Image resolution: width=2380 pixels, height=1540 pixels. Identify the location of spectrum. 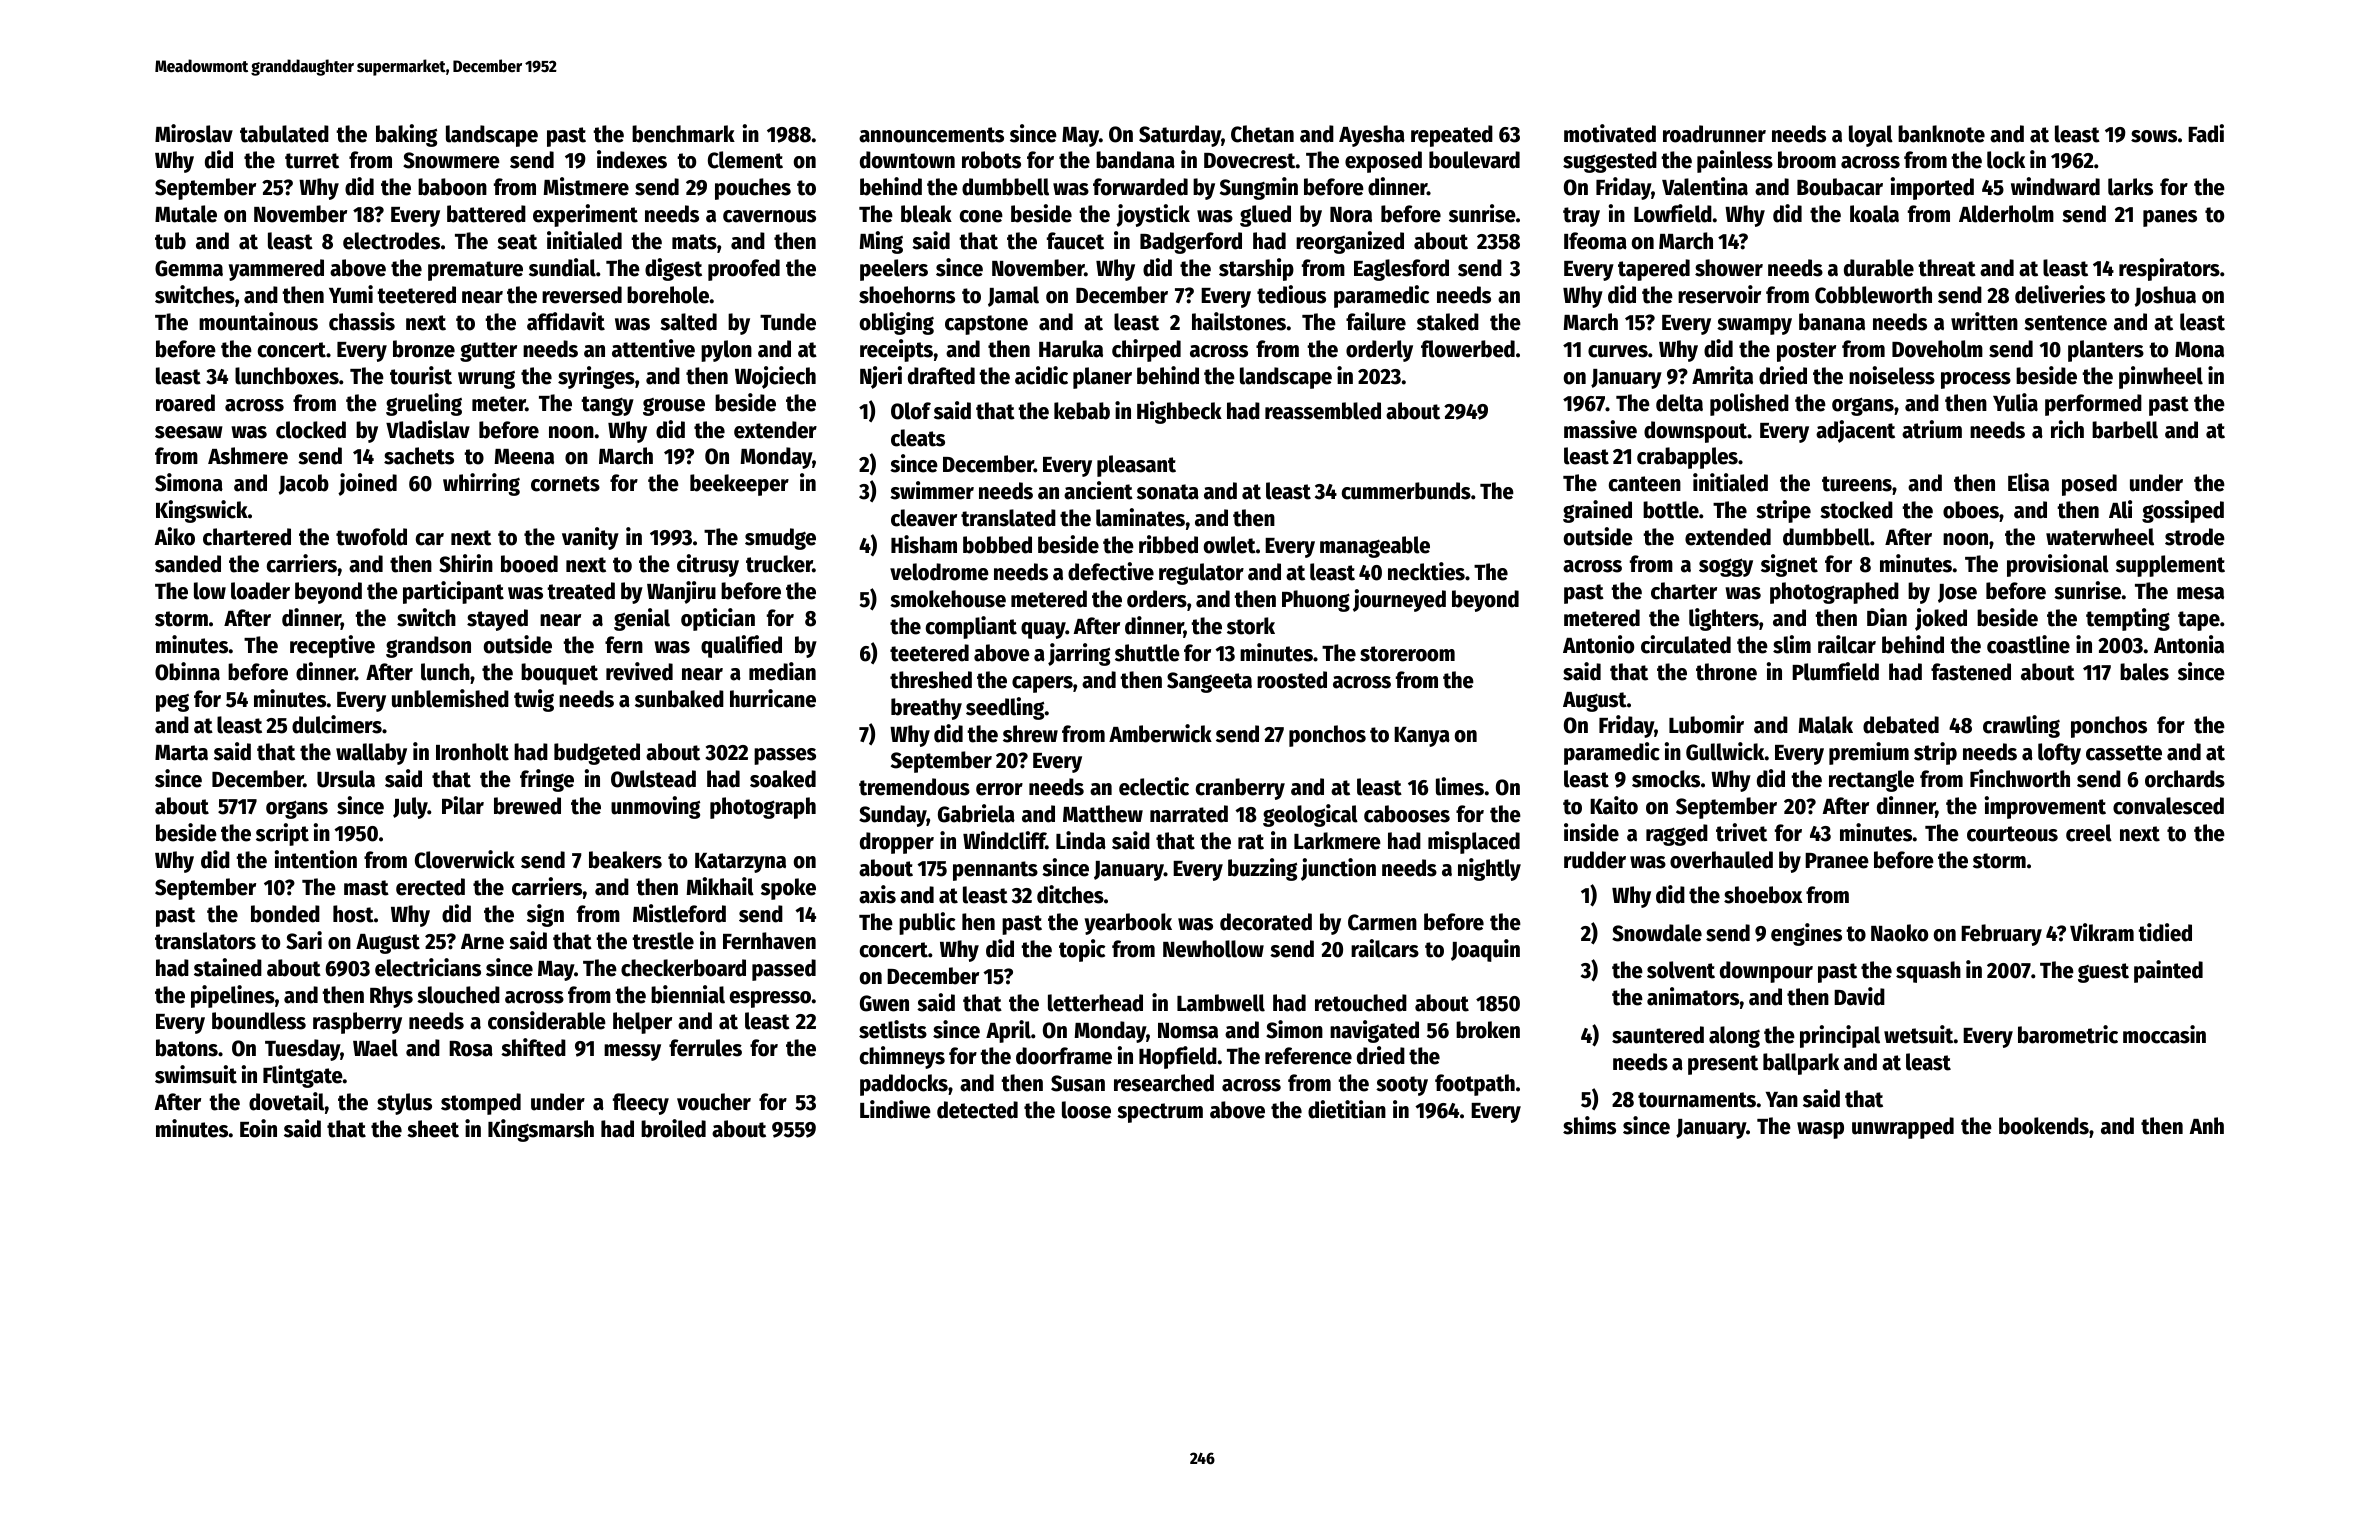
(1160, 1113).
